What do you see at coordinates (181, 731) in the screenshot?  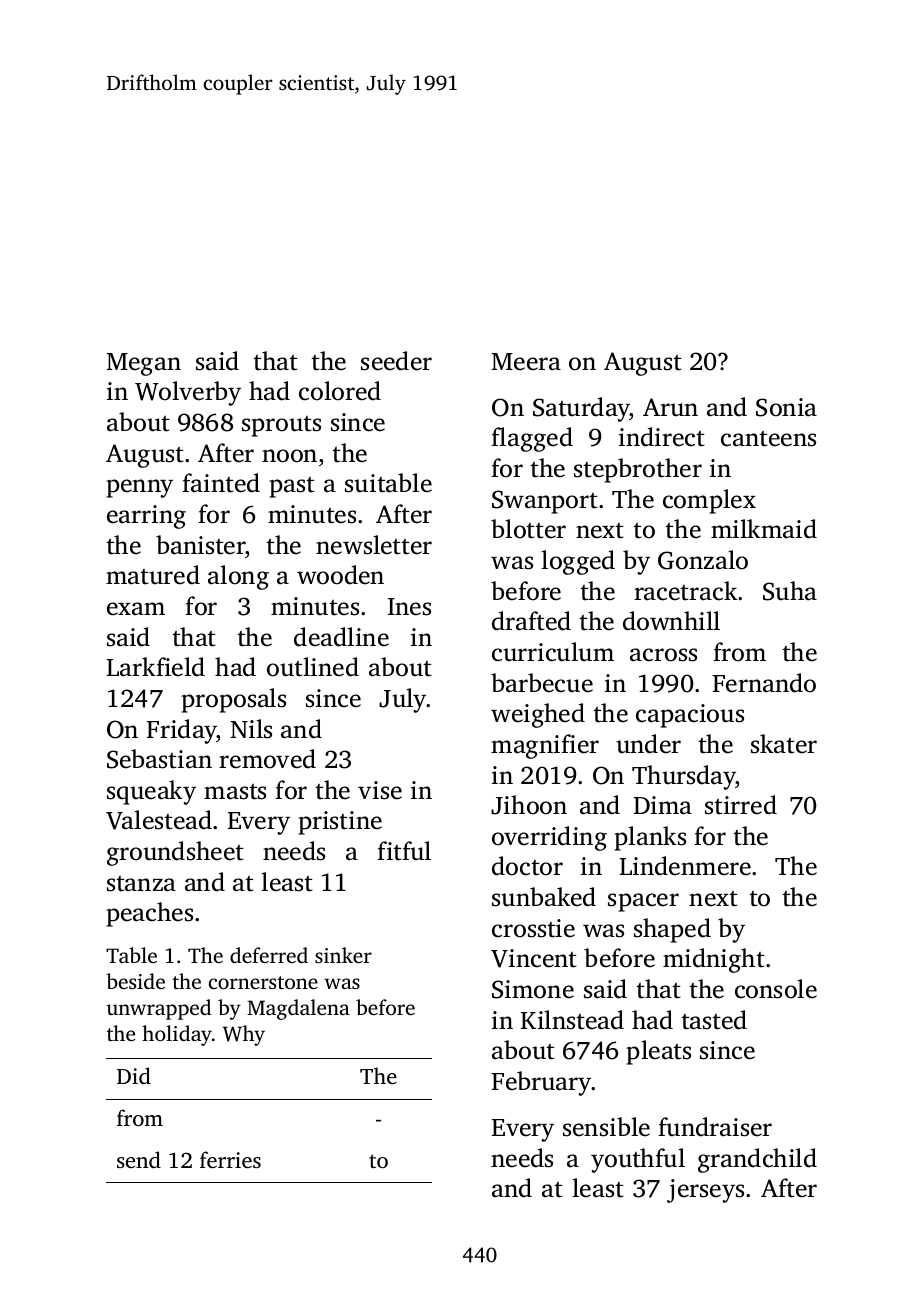 I see `Friday` at bounding box center [181, 731].
